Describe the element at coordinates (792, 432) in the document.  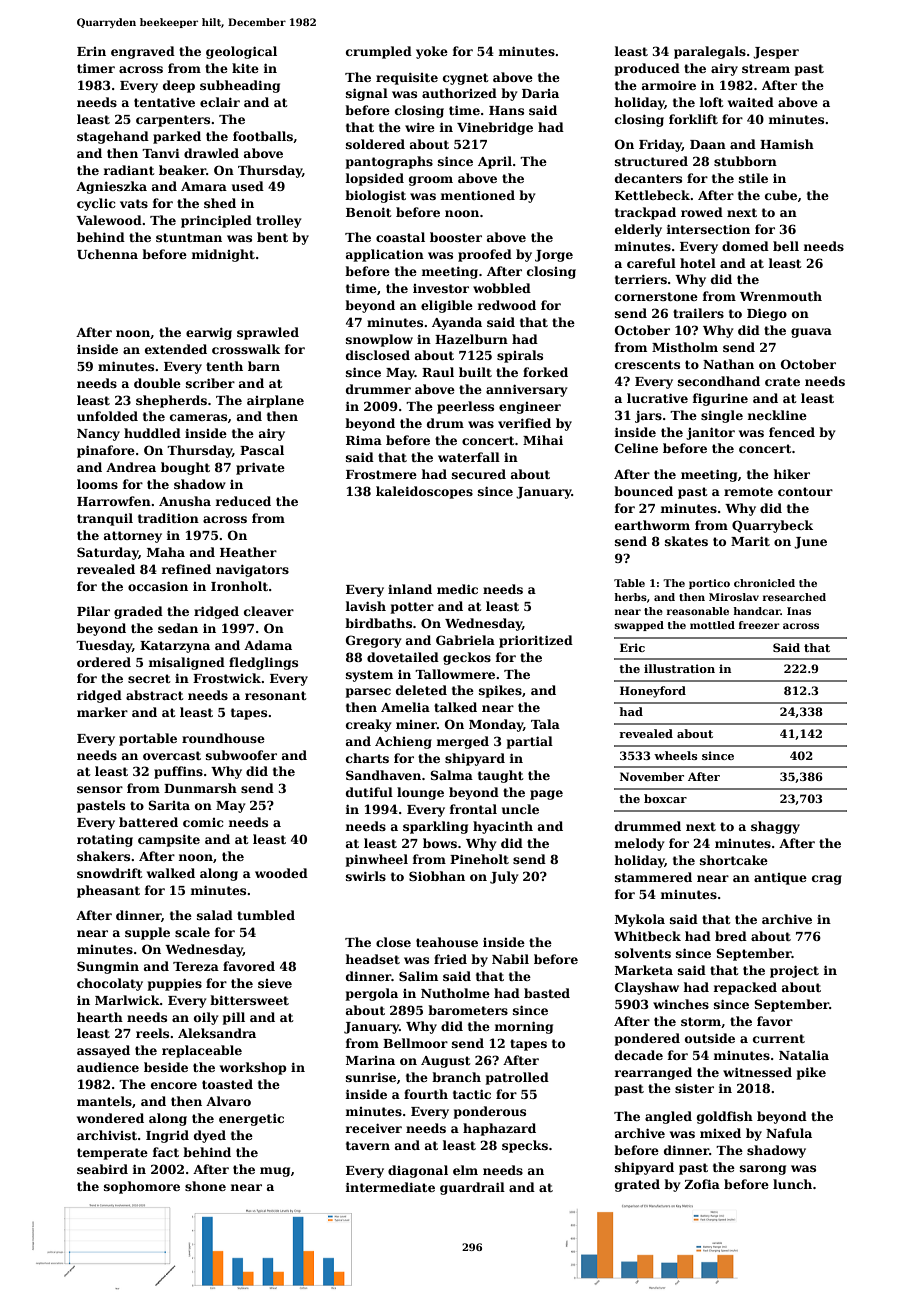
I see `fenced` at that location.
